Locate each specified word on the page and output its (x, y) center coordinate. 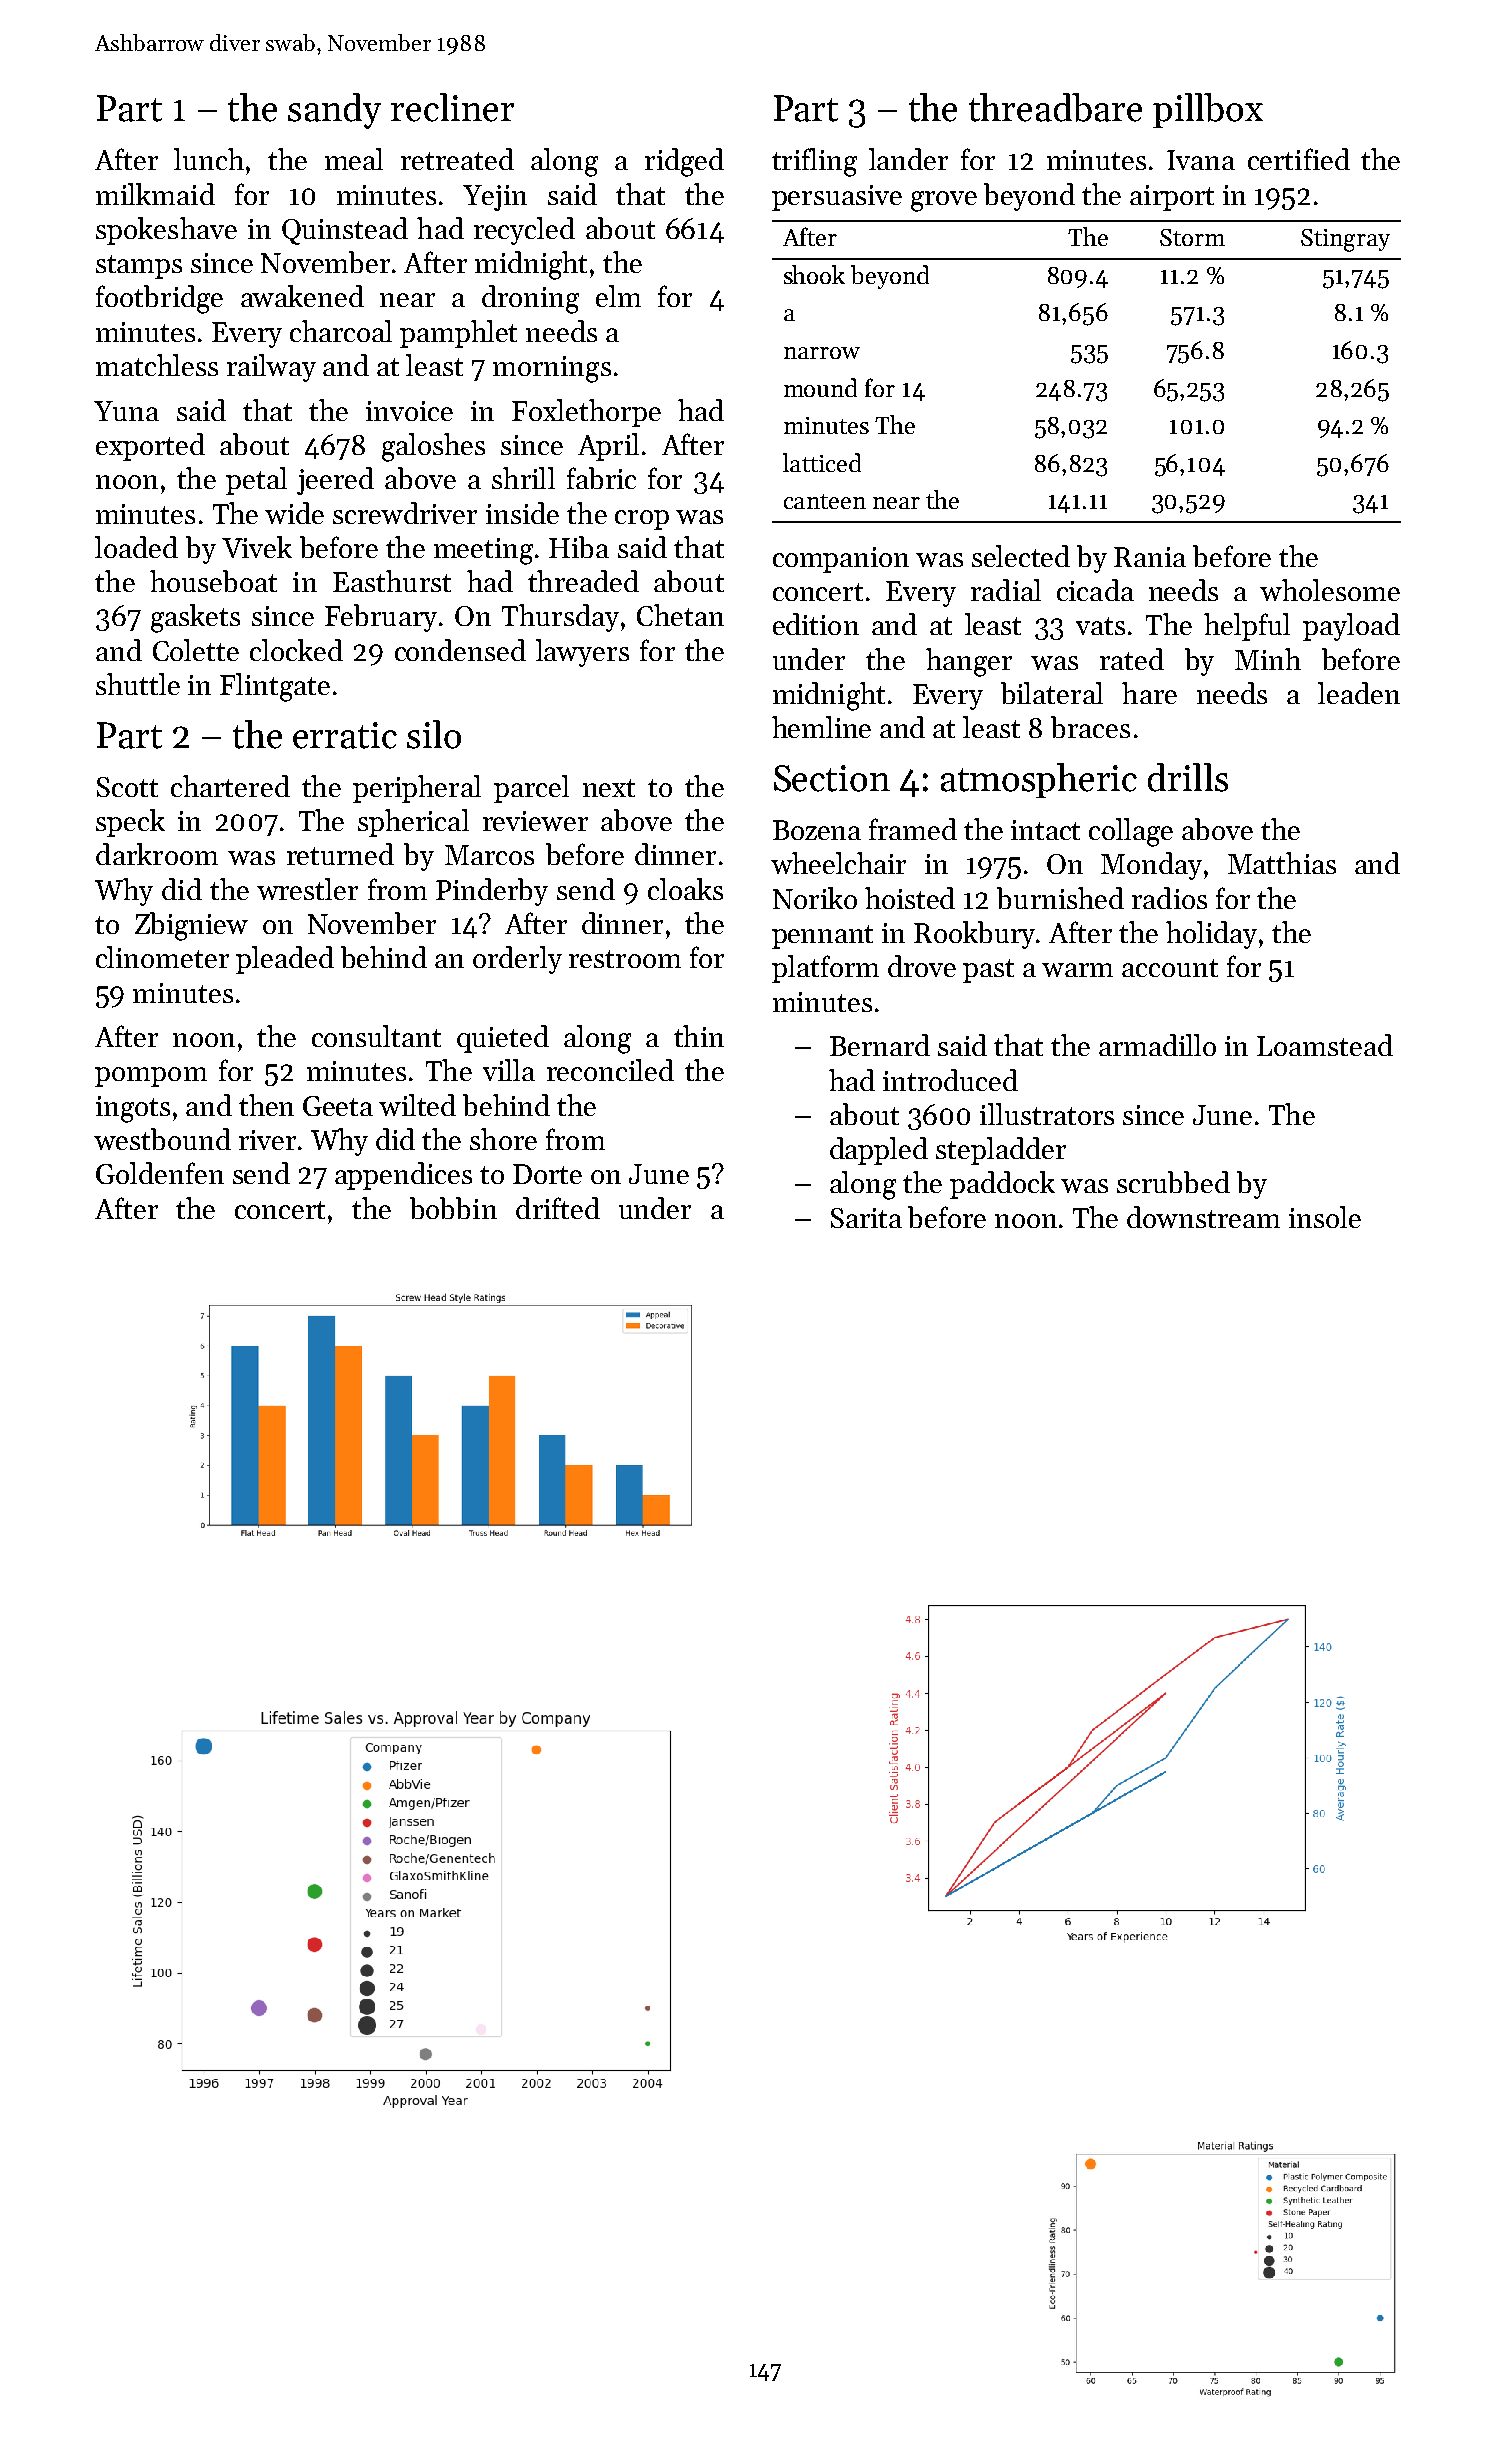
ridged (684, 162)
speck (130, 823)
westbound (162, 1139)
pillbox (1208, 110)
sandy (334, 111)
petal (256, 481)
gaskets (195, 618)
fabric (601, 478)
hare (1149, 693)
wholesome (1330, 590)
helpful (1247, 627)
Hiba (579, 547)
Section (832, 778)
